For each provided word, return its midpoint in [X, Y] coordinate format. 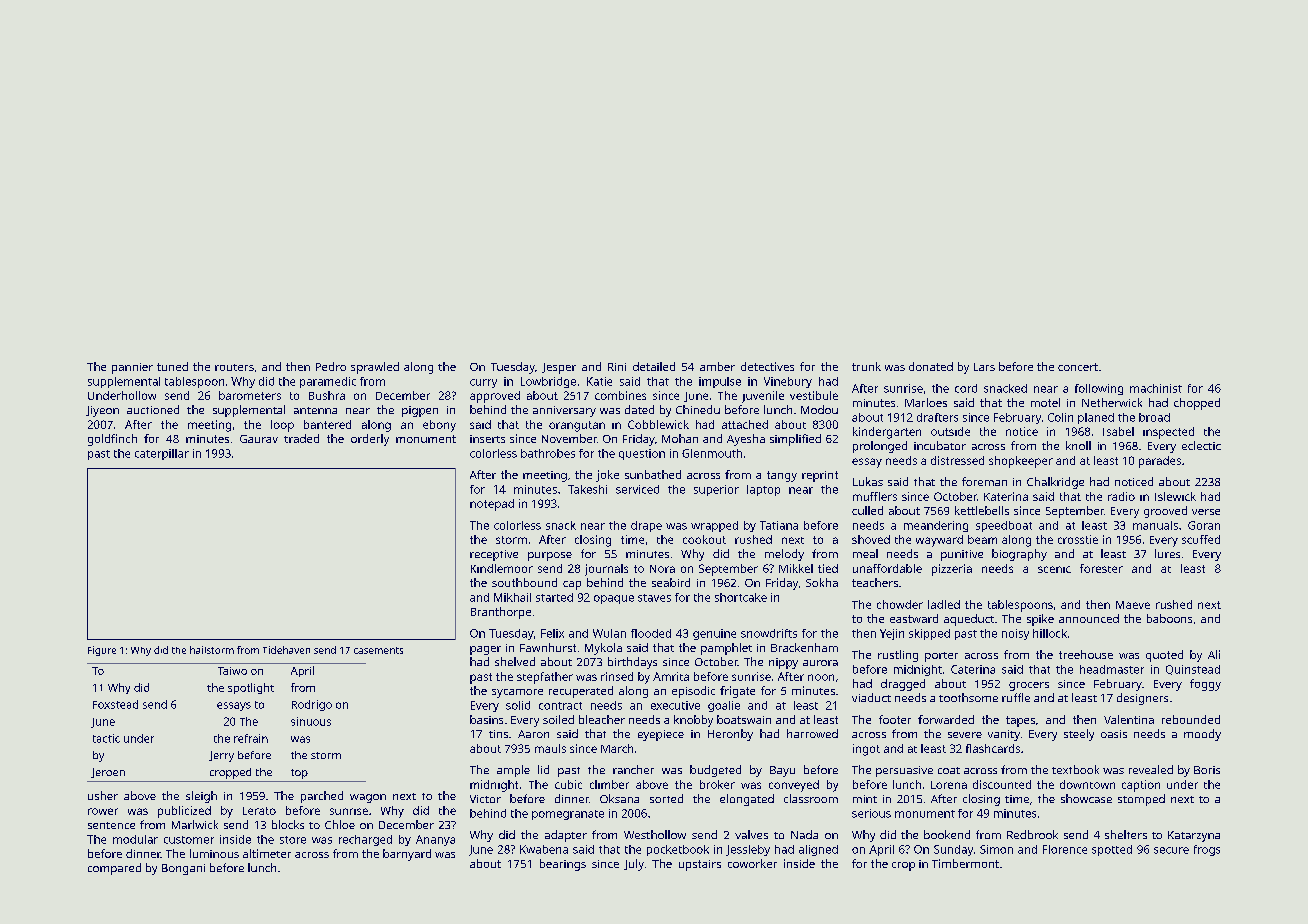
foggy [1205, 685]
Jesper [559, 368]
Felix [552, 633]
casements [378, 650]
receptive [494, 555]
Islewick [1175, 496]
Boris [1207, 770]
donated [931, 366]
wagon [368, 798]
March [617, 748]
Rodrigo [312, 705]
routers [234, 367]
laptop [763, 490]
